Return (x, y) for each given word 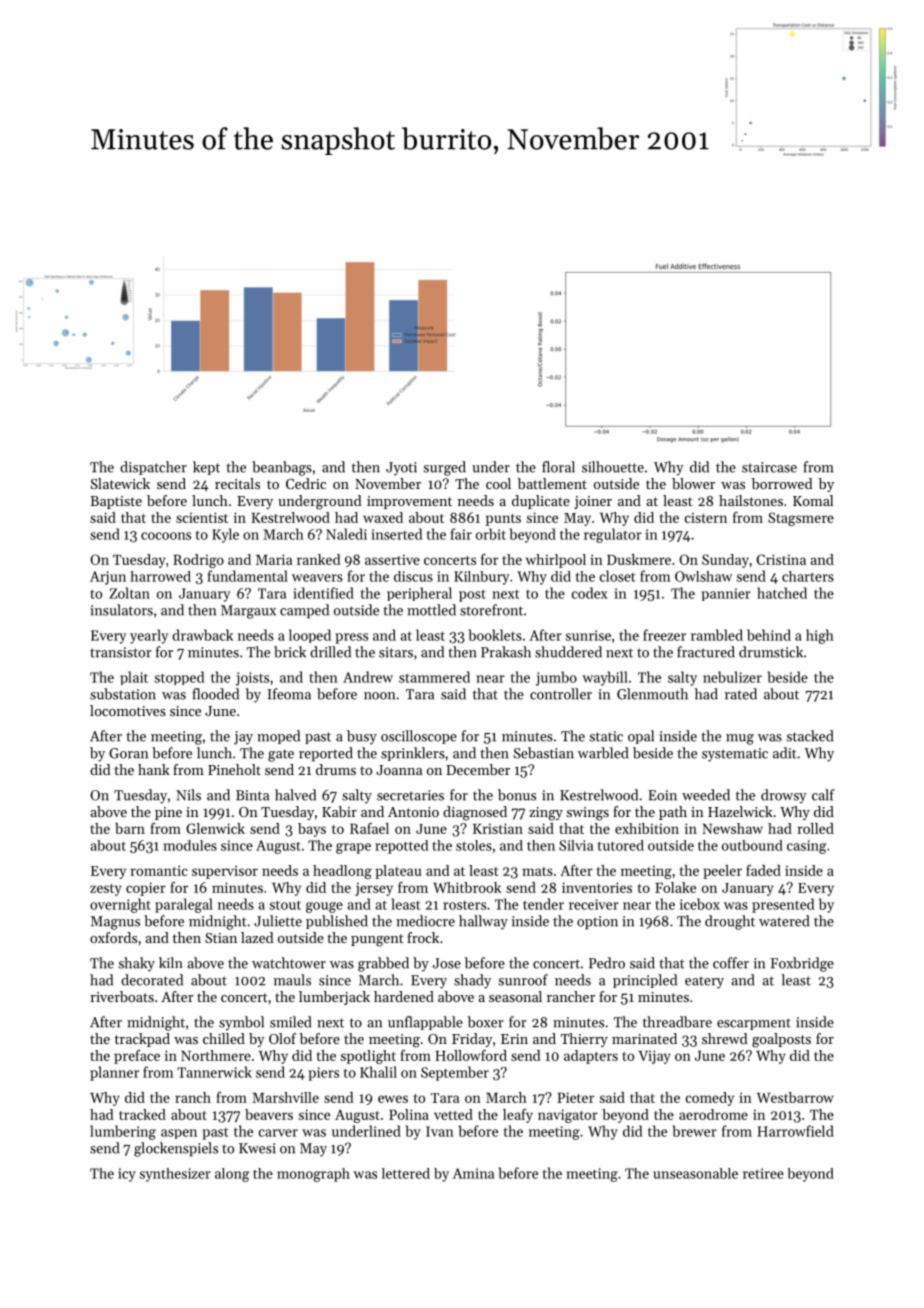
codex (590, 593)
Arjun (108, 578)
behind (769, 635)
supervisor (225, 872)
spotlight (368, 1057)
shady (472, 981)
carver (278, 1133)
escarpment (754, 1024)
